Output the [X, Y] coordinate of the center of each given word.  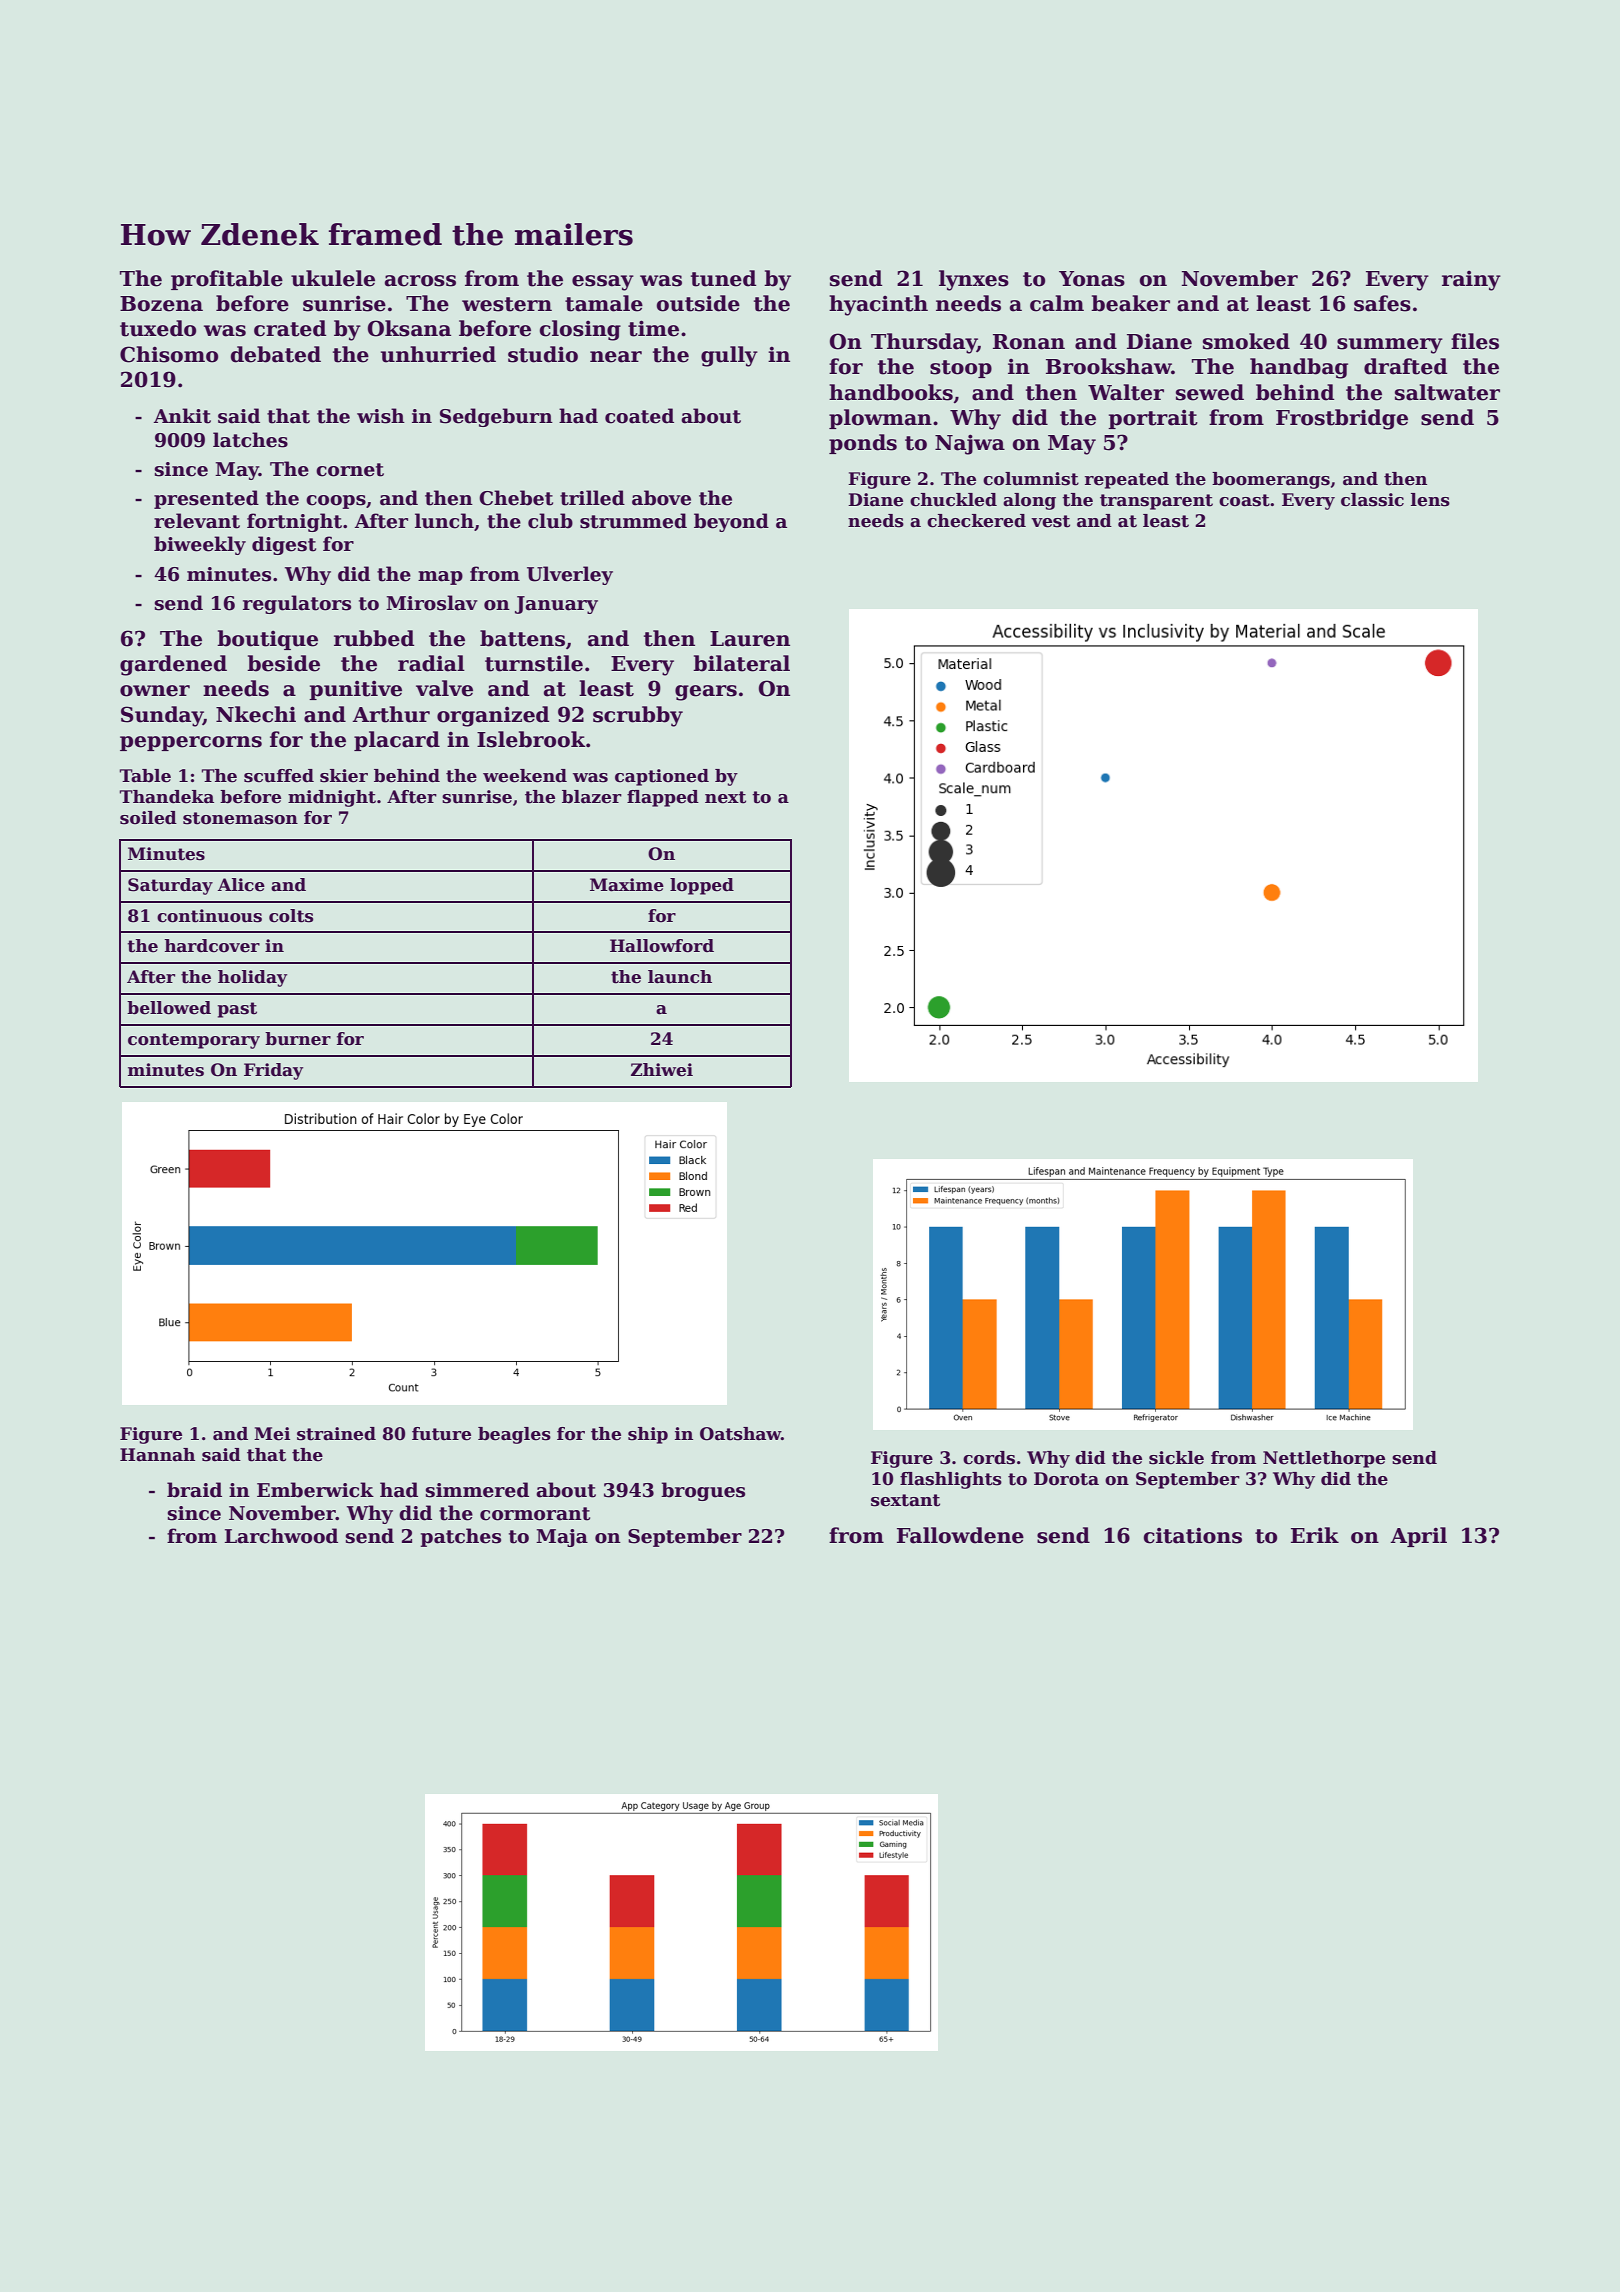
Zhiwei [662, 1070]
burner [298, 1039]
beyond [731, 522]
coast [1244, 500]
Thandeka [166, 797]
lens [1430, 500]
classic [1372, 500]
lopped [702, 886]
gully [729, 356]
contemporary [194, 1041]
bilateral [741, 663]
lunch [444, 521]
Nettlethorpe [1324, 1459]
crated [290, 328]
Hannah [157, 1455]
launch [680, 977]
